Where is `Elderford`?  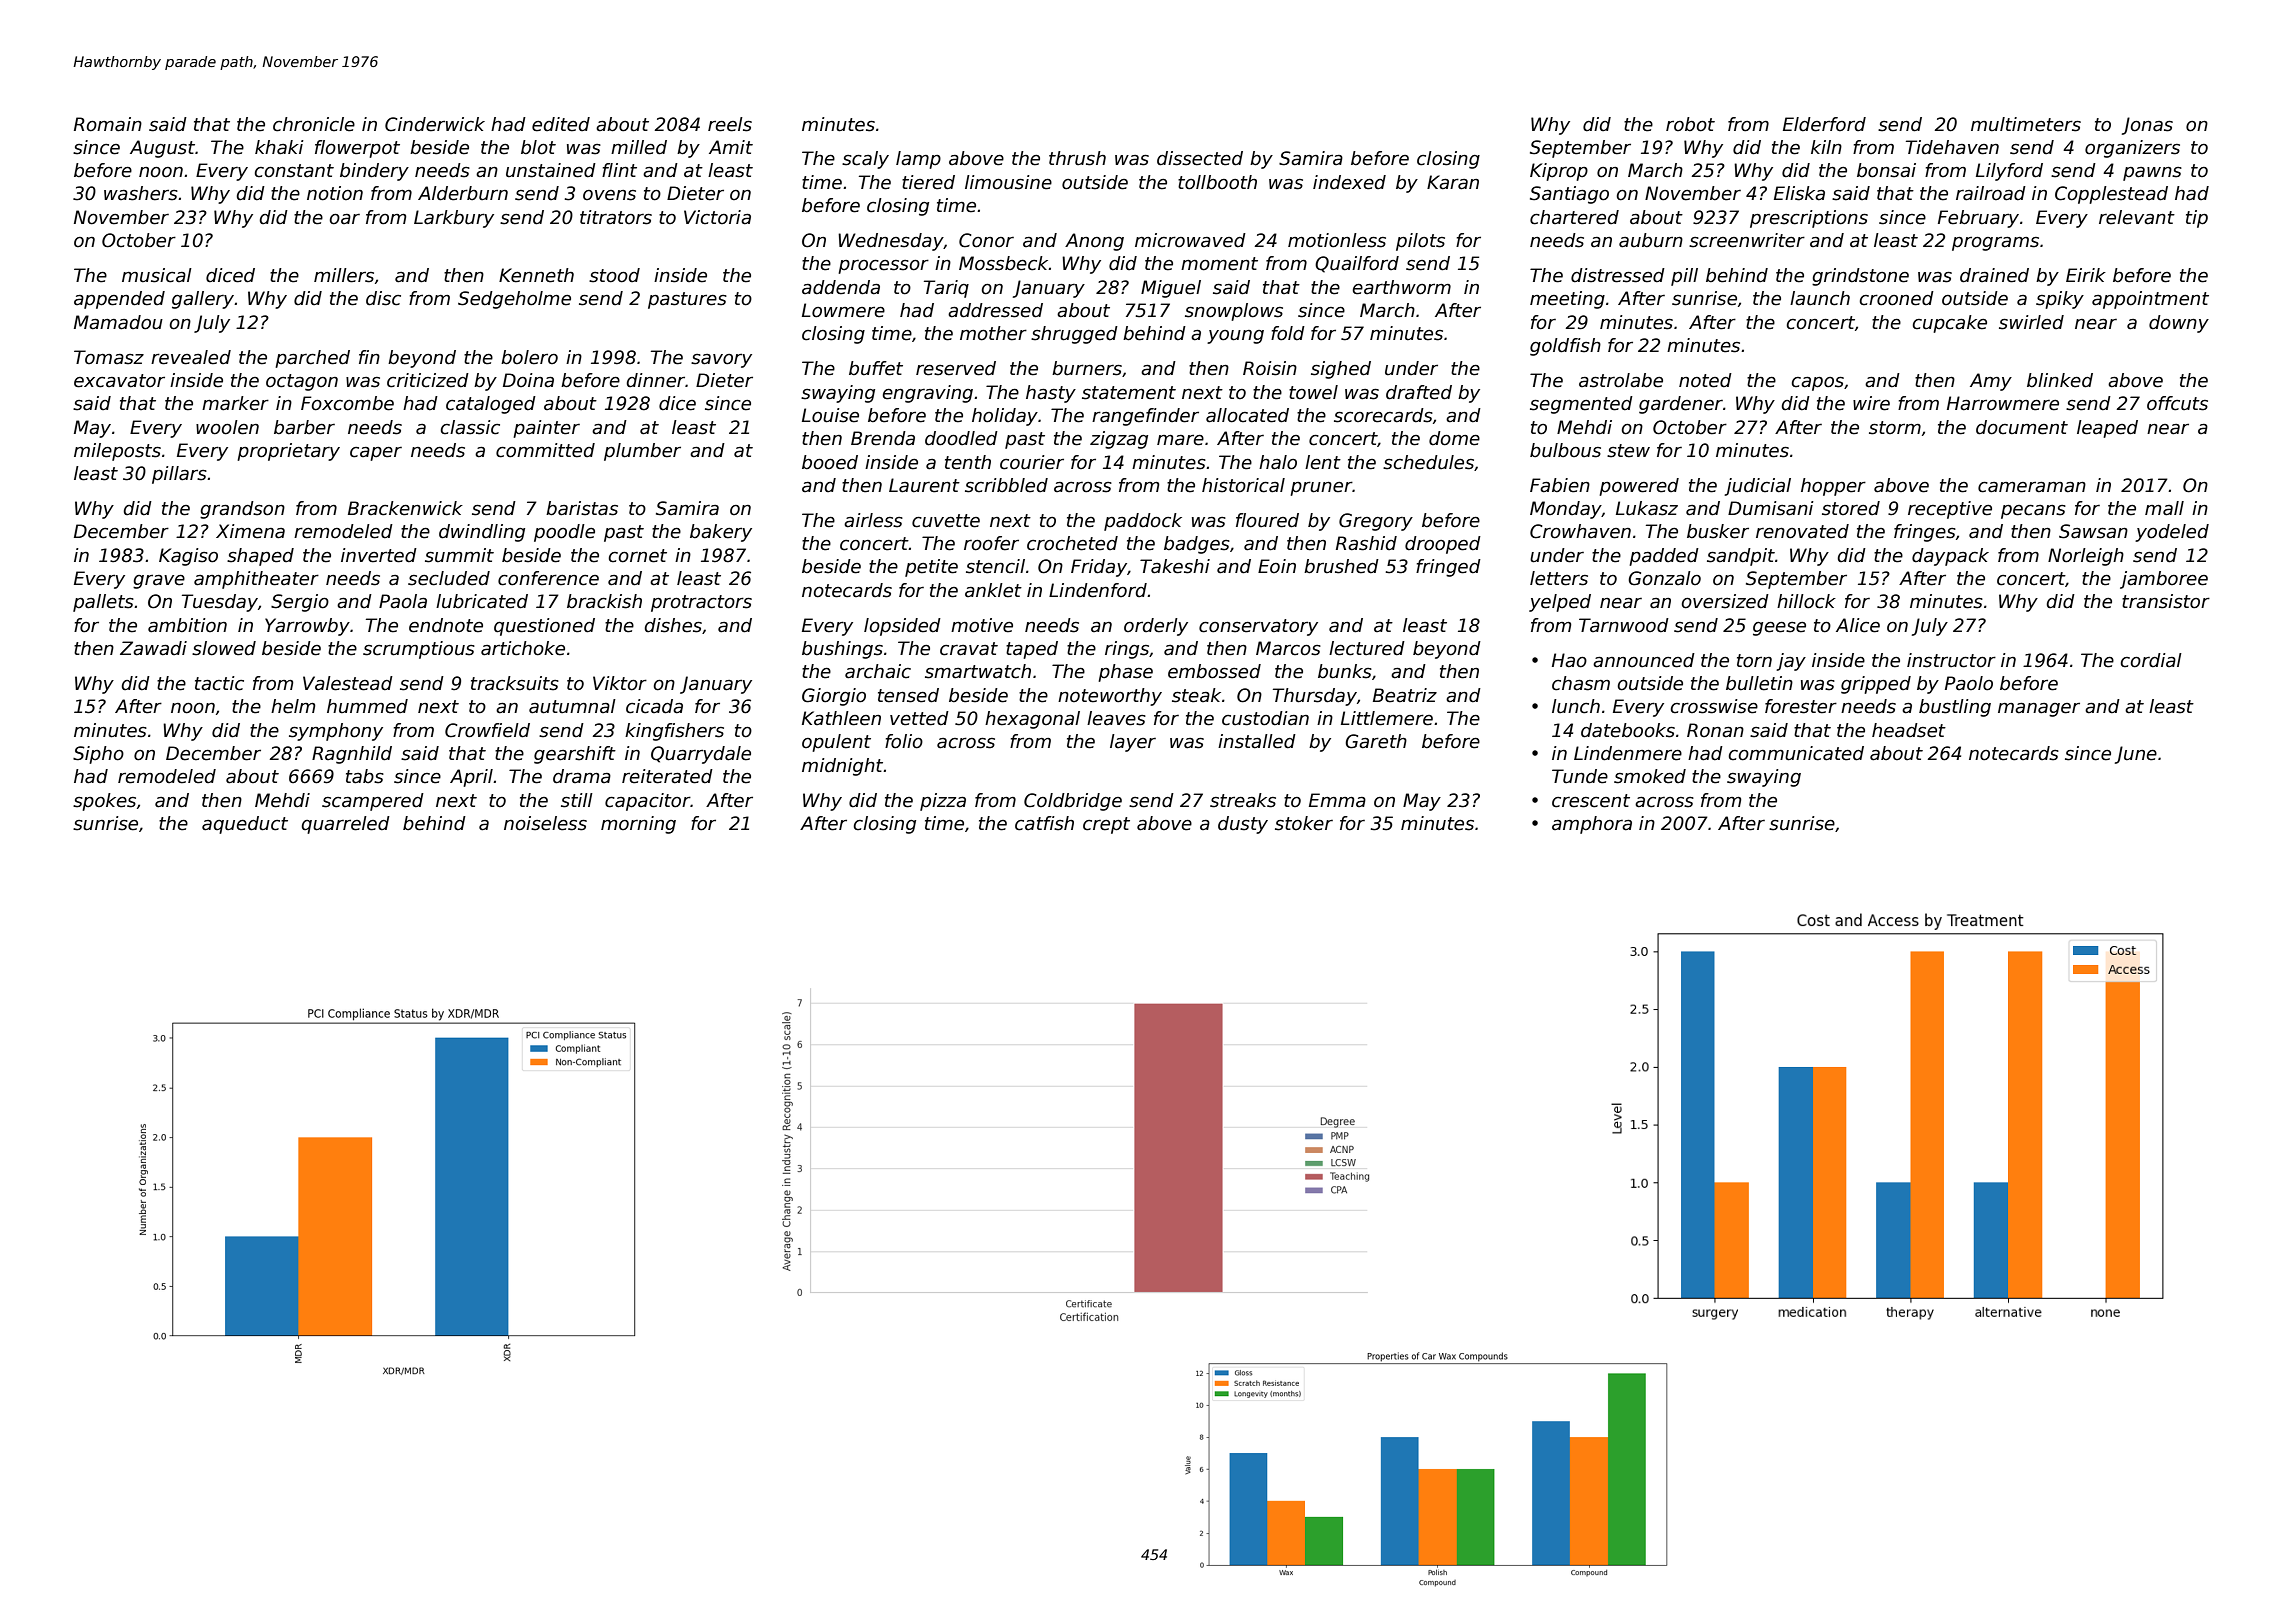
Elderford is located at coordinates (1824, 124).
